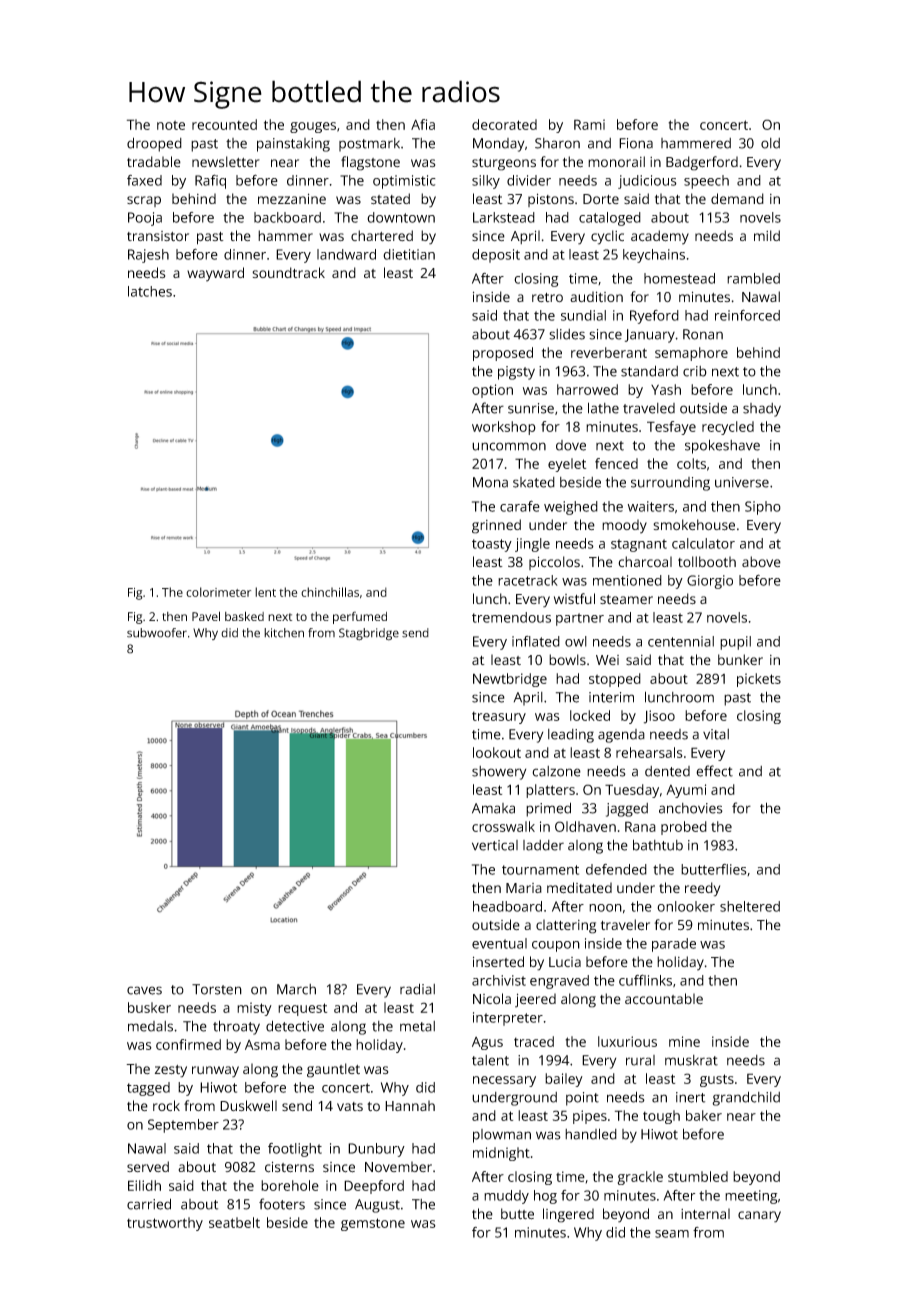 The width and height of the document is (908, 1316). Describe the element at coordinates (649, 408) in the document. I see `traveled` at that location.
